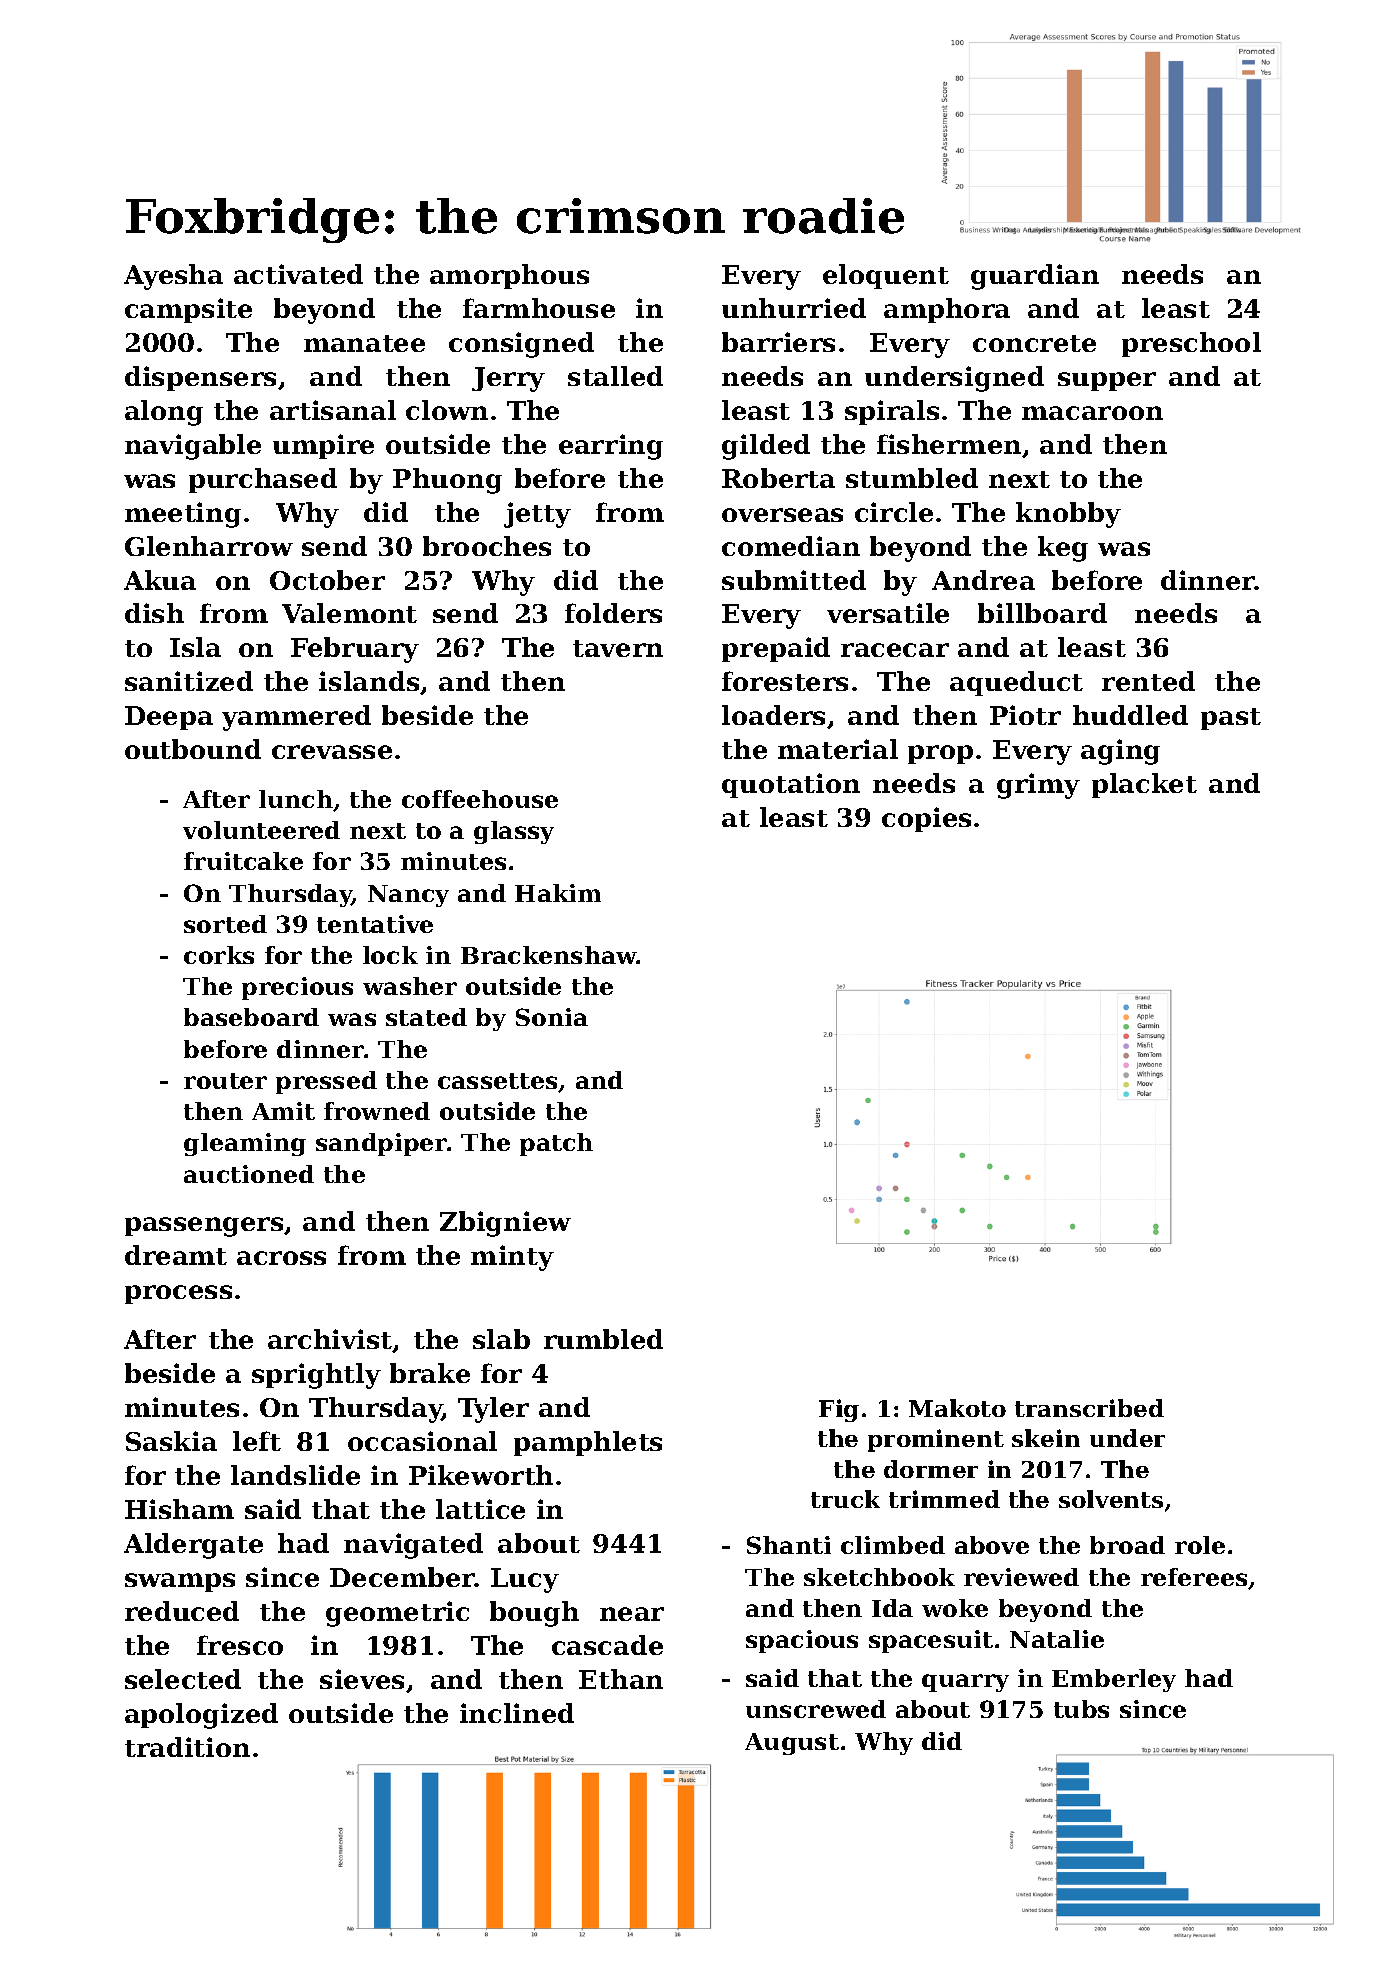 The image size is (1386, 1969). Describe the element at coordinates (1025, 715) in the screenshot. I see `Piotr` at that location.
